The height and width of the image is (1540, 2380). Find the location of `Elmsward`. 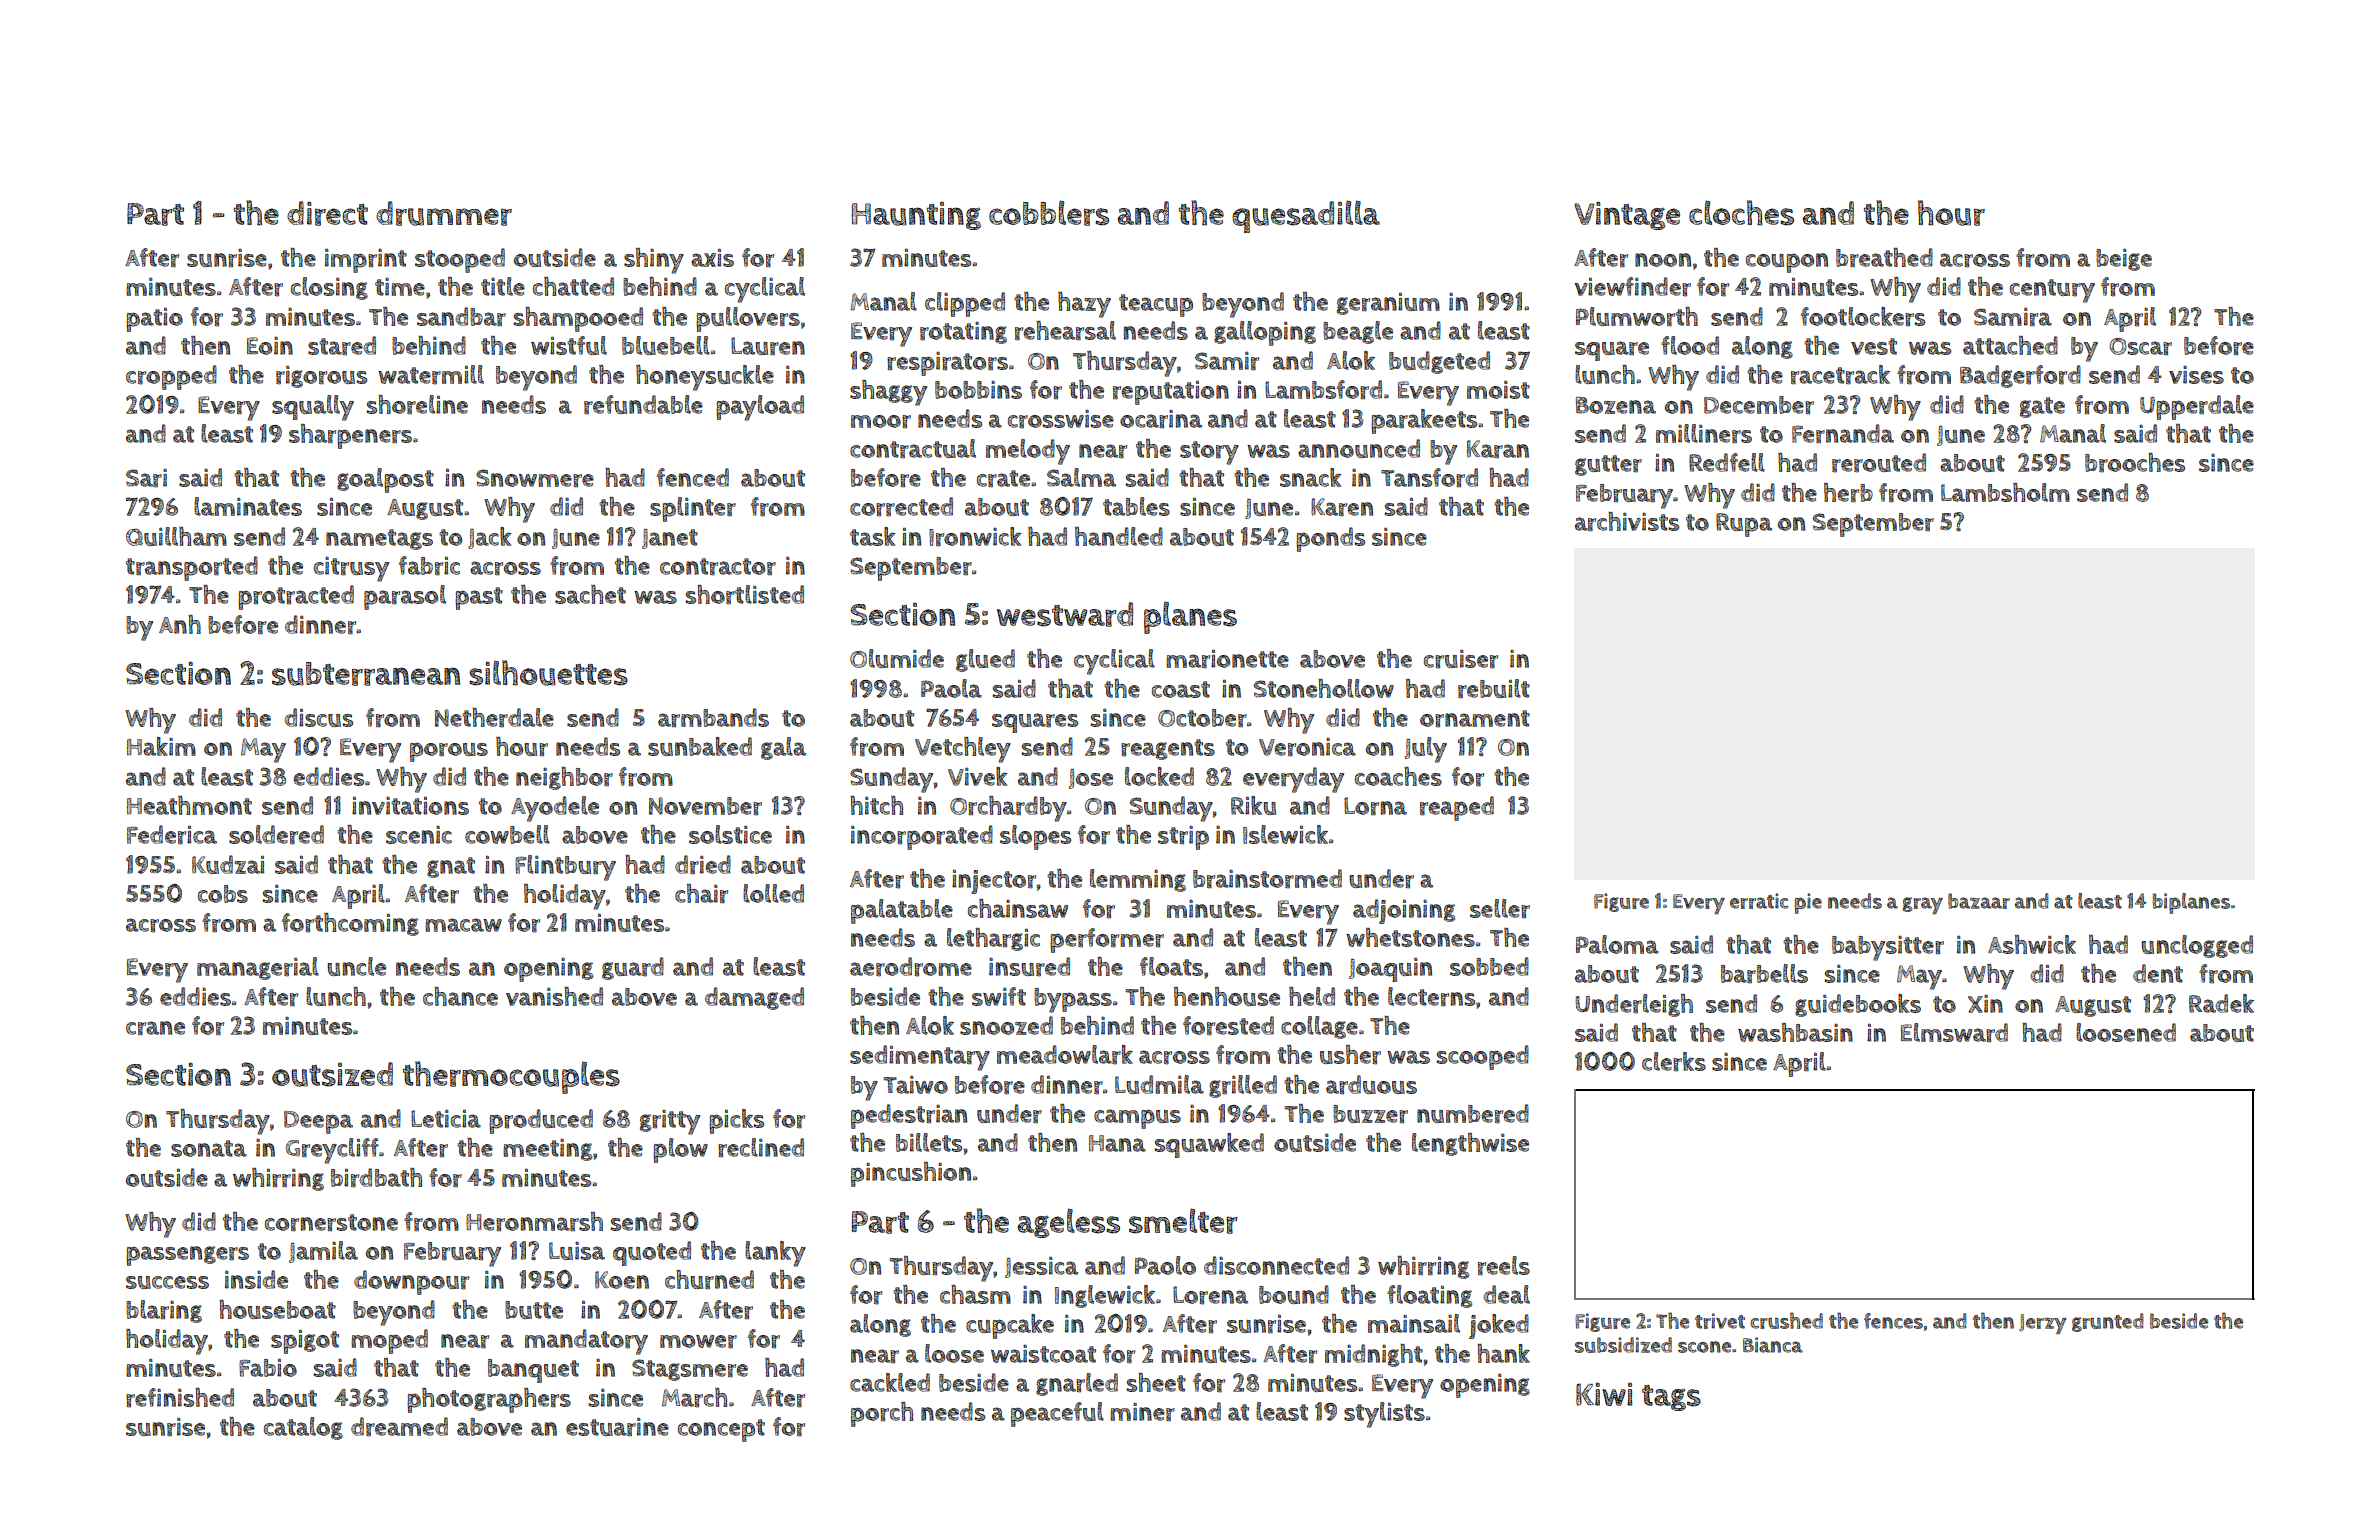

Elmsward is located at coordinates (1954, 1033).
